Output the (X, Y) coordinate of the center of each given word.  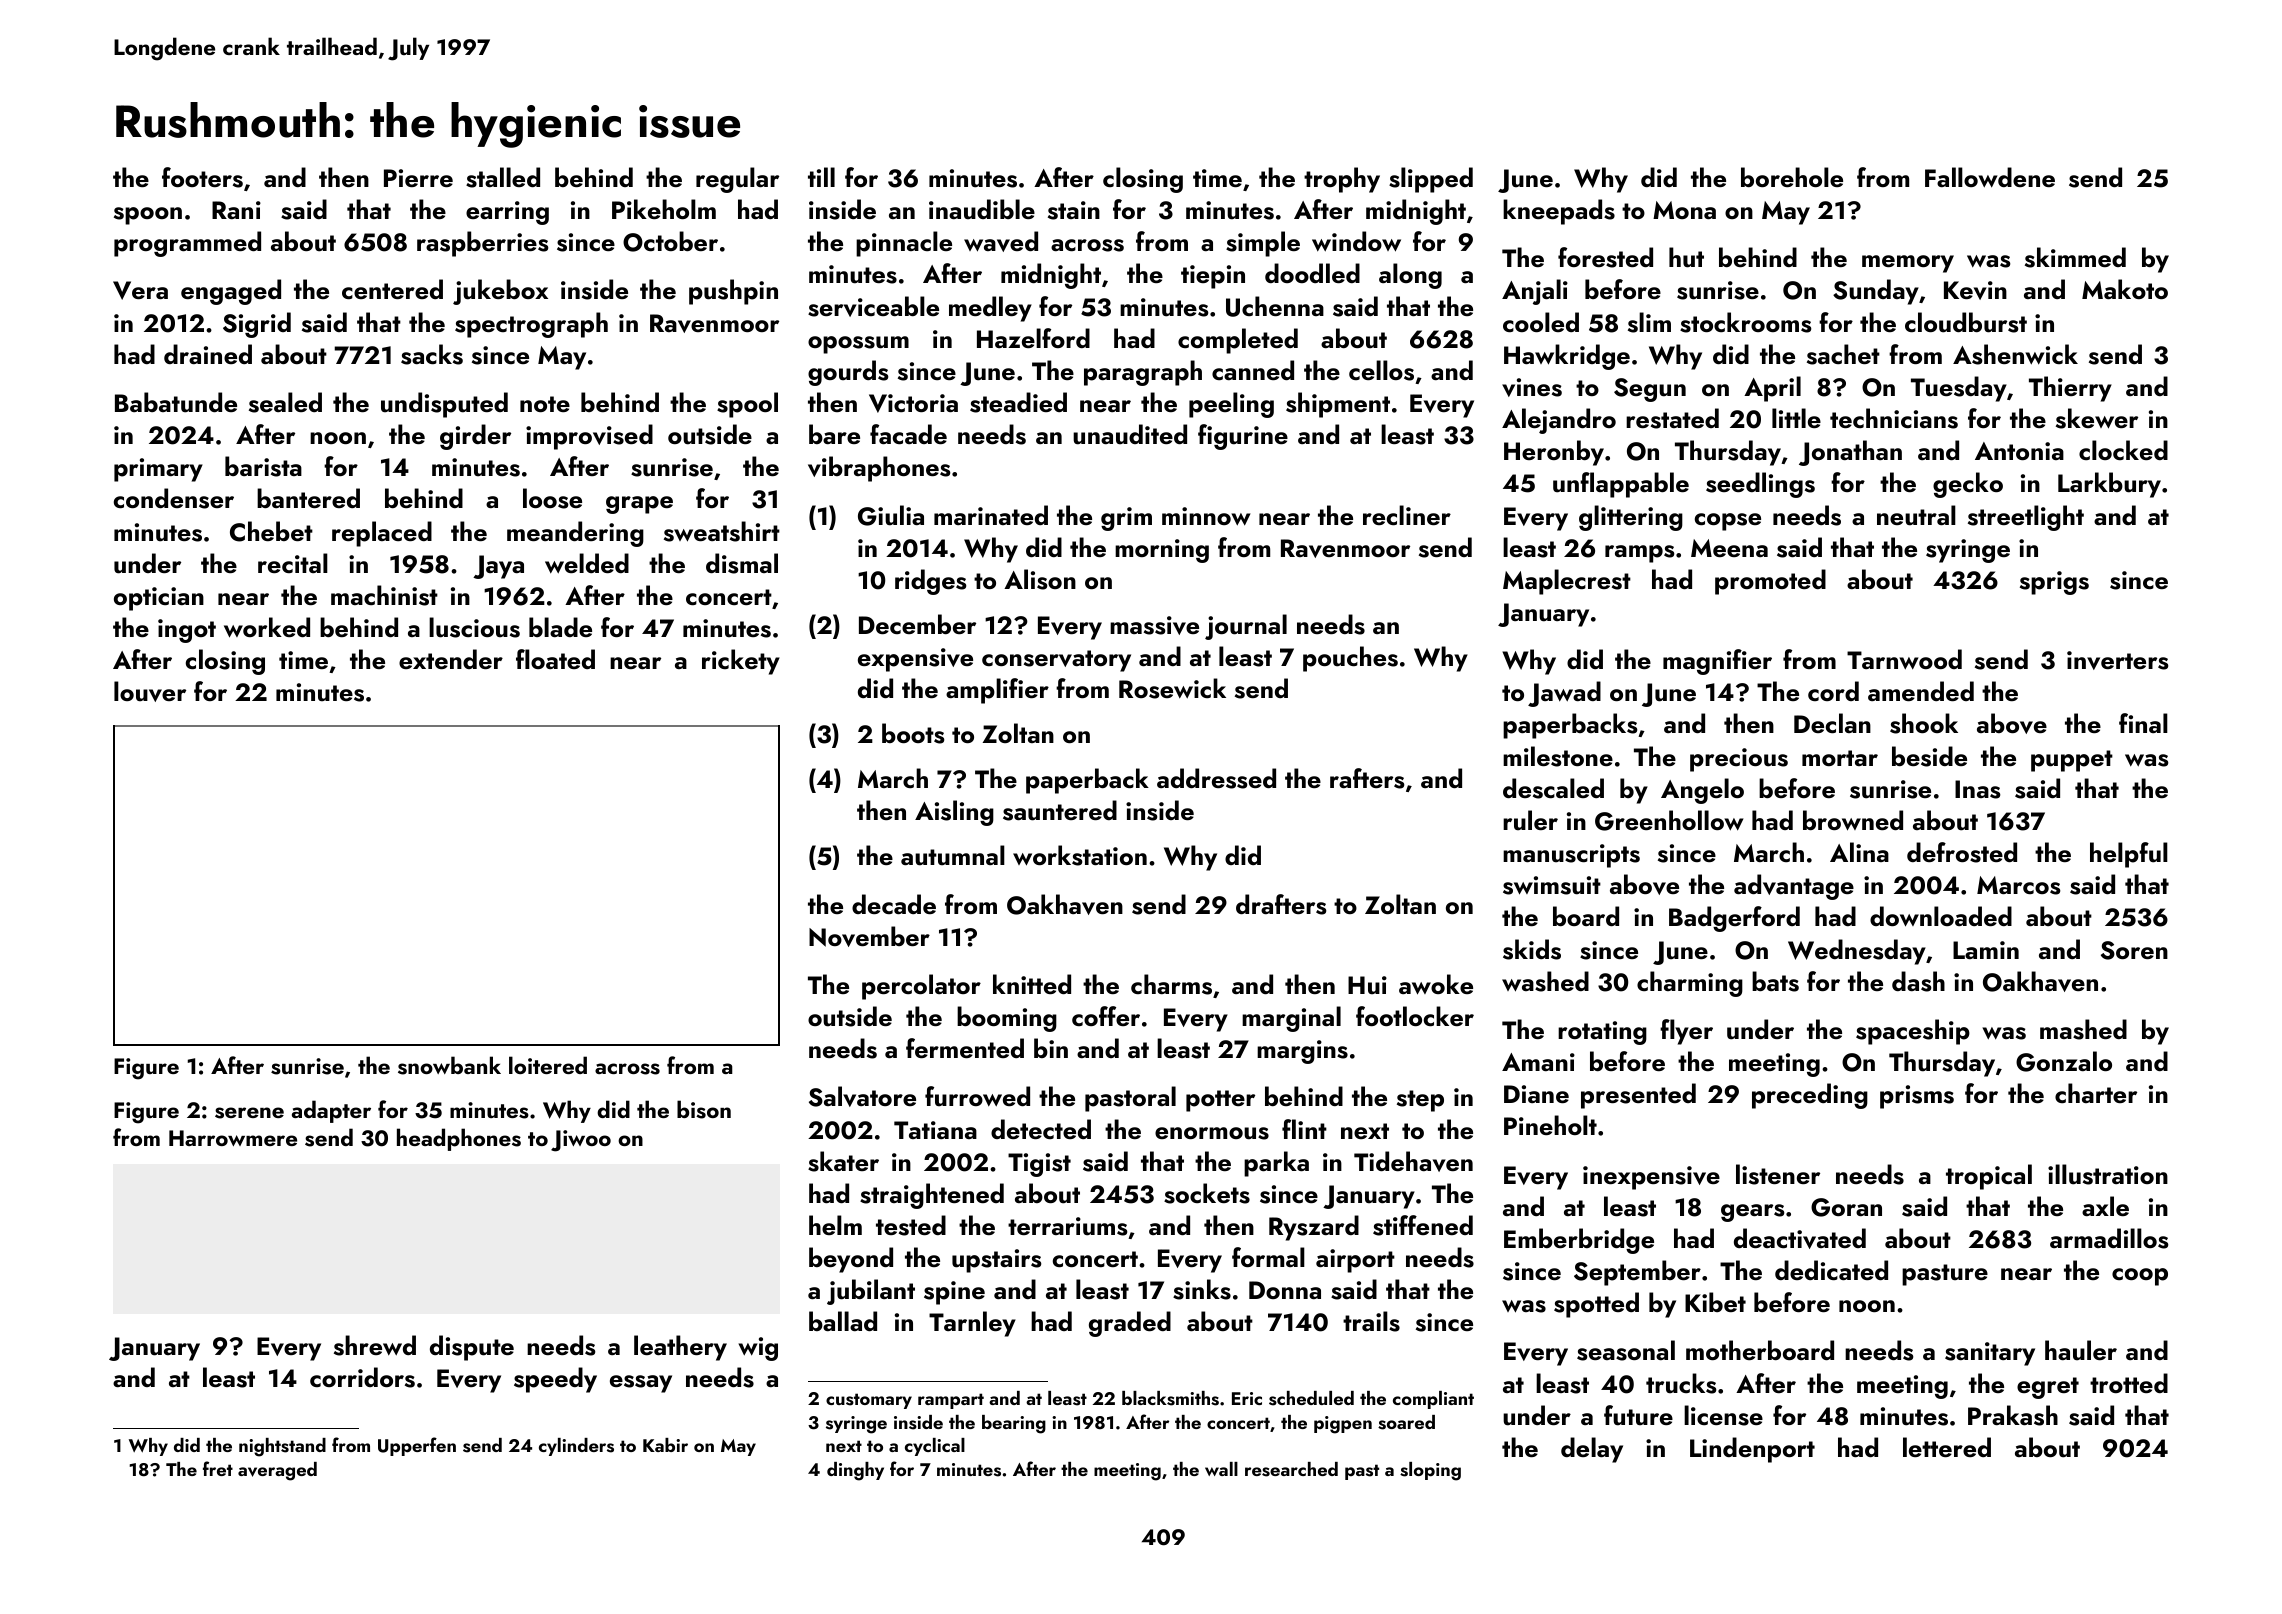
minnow (1206, 516)
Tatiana (935, 1130)
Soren (2134, 950)
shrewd (375, 1345)
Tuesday (1959, 389)
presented (1638, 1096)
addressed (1216, 778)
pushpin (733, 292)
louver (150, 691)
